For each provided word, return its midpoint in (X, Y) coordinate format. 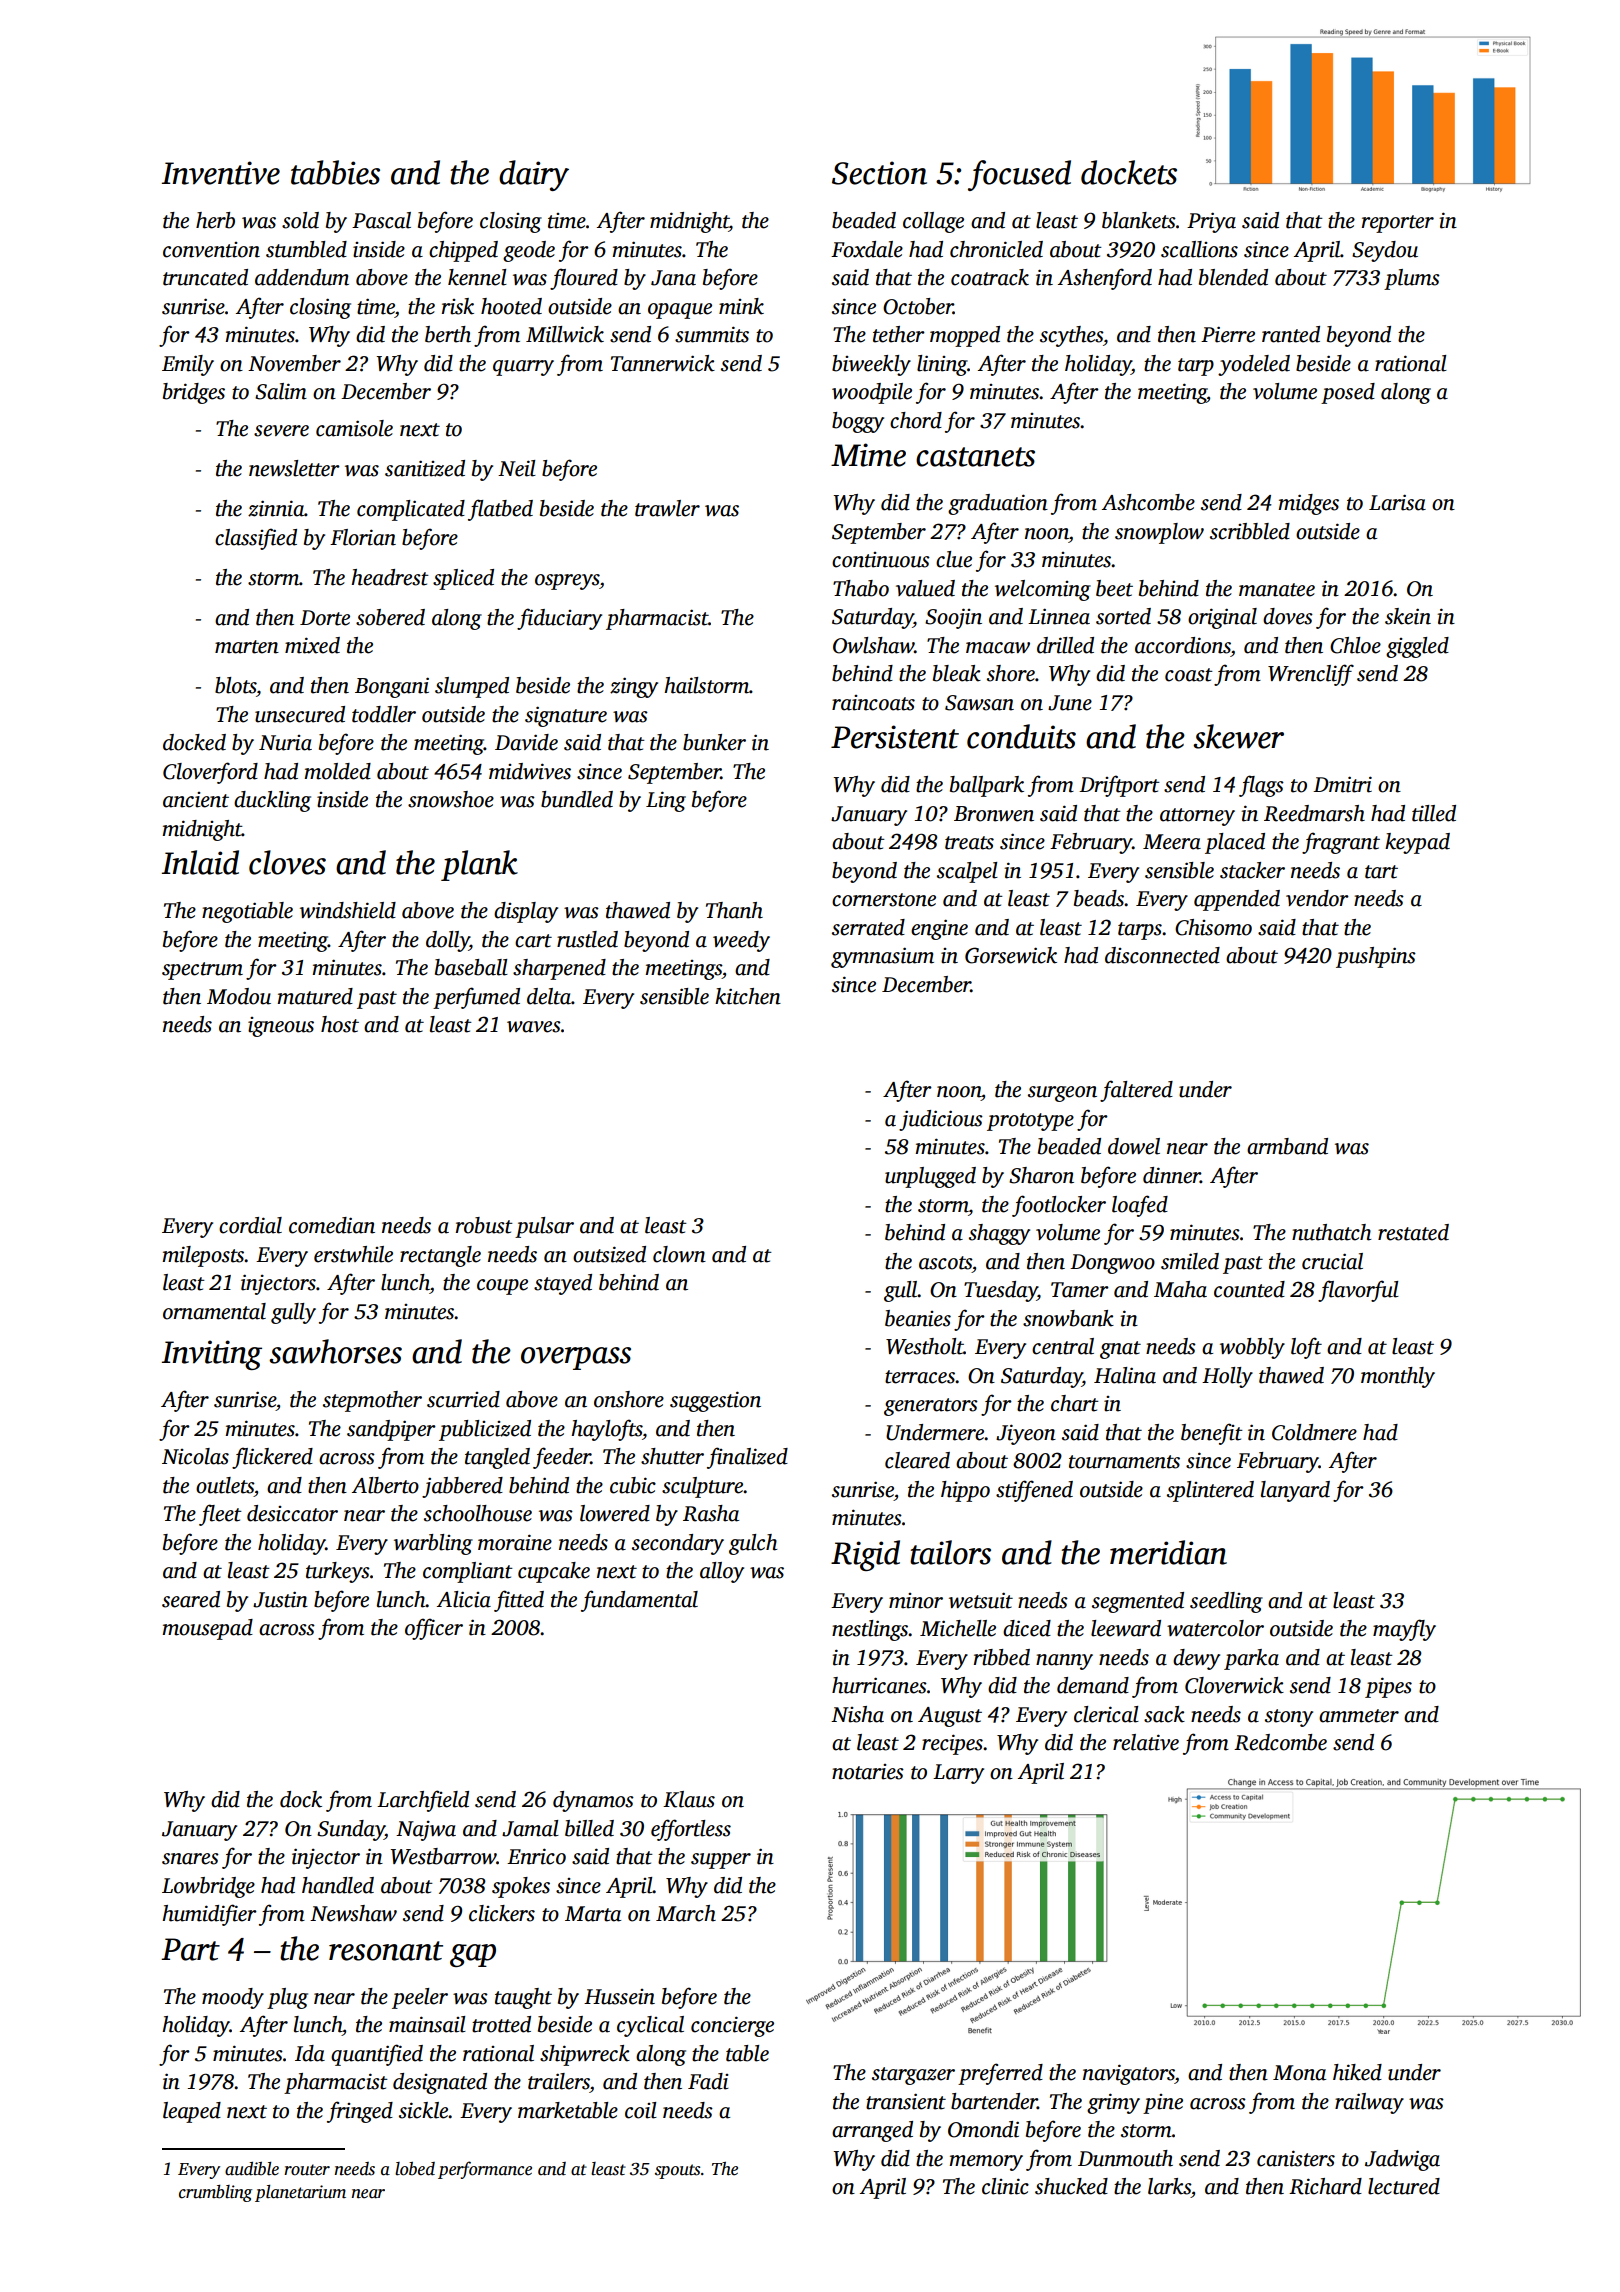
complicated (411, 510)
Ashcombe (1148, 502)
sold (300, 220)
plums (1412, 279)
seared (191, 1599)
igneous (281, 1027)
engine (939, 929)
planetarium (300, 2193)
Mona (1299, 2073)
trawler (667, 508)
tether (899, 334)
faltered (1136, 1091)
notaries (868, 1772)
